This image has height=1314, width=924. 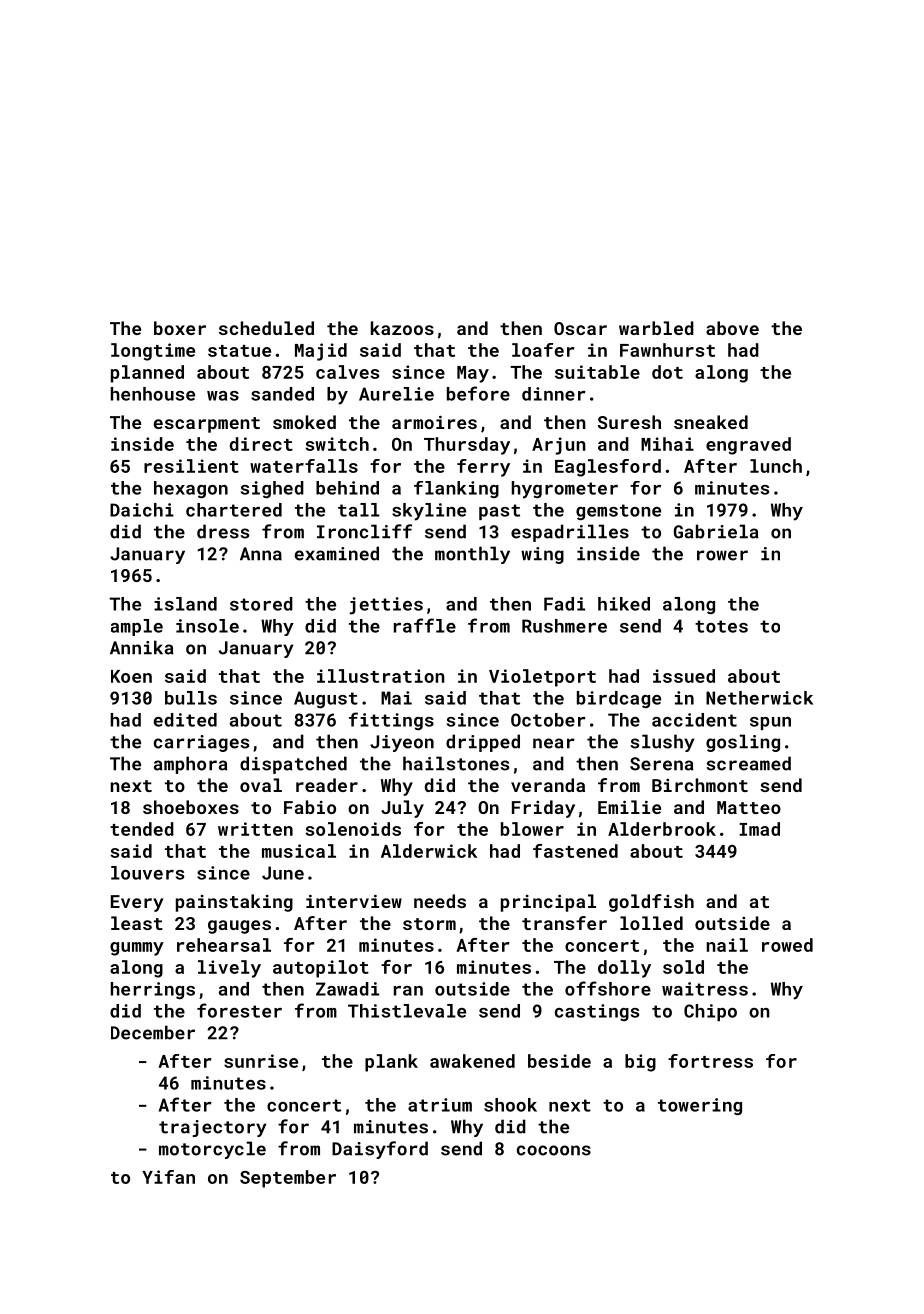 What do you see at coordinates (667, 372) in the image?
I see `dot` at bounding box center [667, 372].
